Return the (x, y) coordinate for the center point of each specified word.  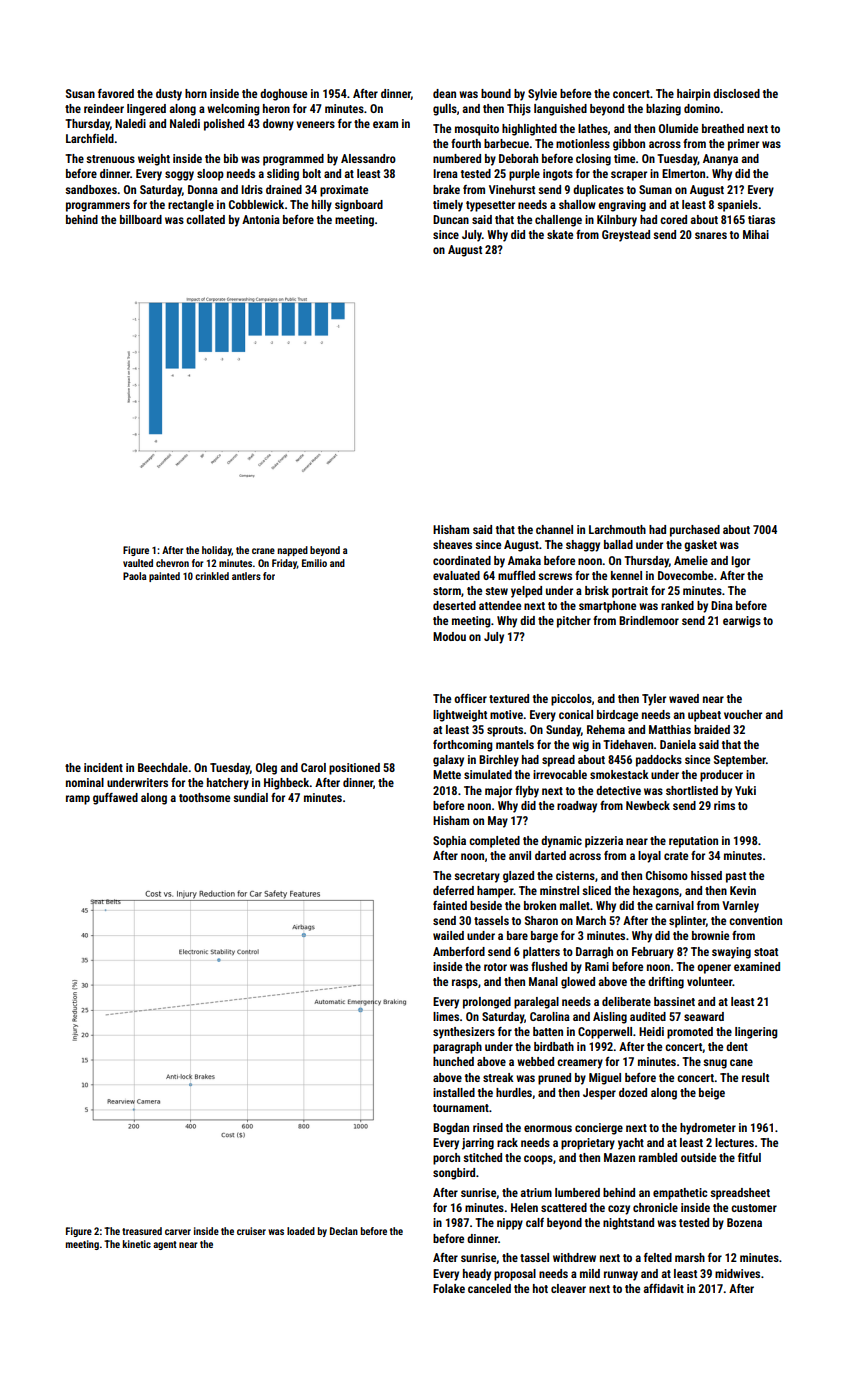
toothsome (204, 797)
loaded (301, 1231)
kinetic (137, 1244)
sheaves (452, 544)
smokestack (619, 774)
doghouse (283, 95)
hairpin (693, 95)
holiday (217, 551)
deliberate (626, 1001)
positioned (354, 769)
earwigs (742, 622)
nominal (85, 782)
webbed (535, 1061)
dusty (169, 95)
